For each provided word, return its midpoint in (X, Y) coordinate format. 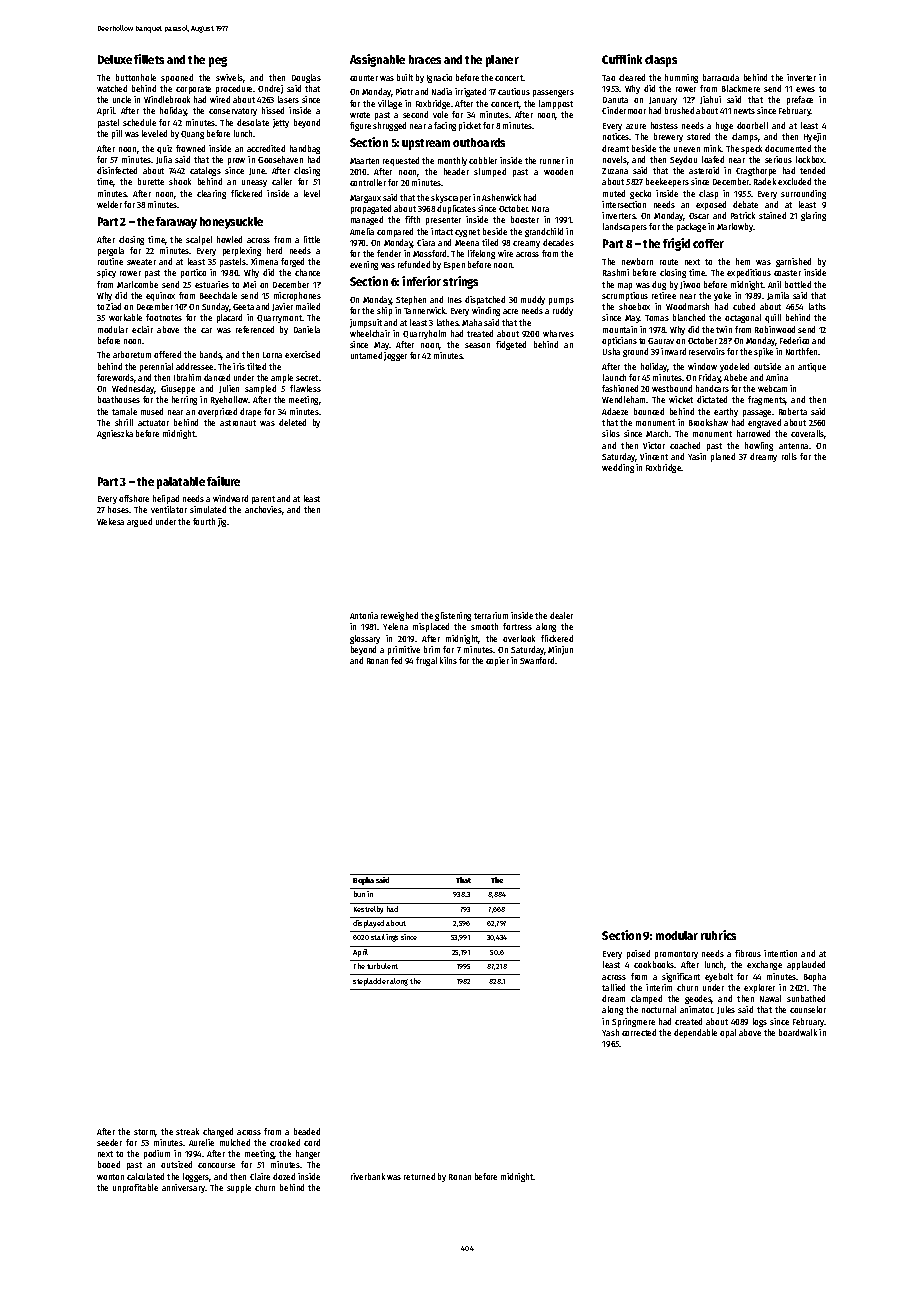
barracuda (721, 77)
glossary (365, 639)
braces (425, 59)
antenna (793, 446)
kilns (448, 660)
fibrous (748, 953)
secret (307, 378)
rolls (789, 456)
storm (145, 1133)
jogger (395, 356)
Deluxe (115, 59)
